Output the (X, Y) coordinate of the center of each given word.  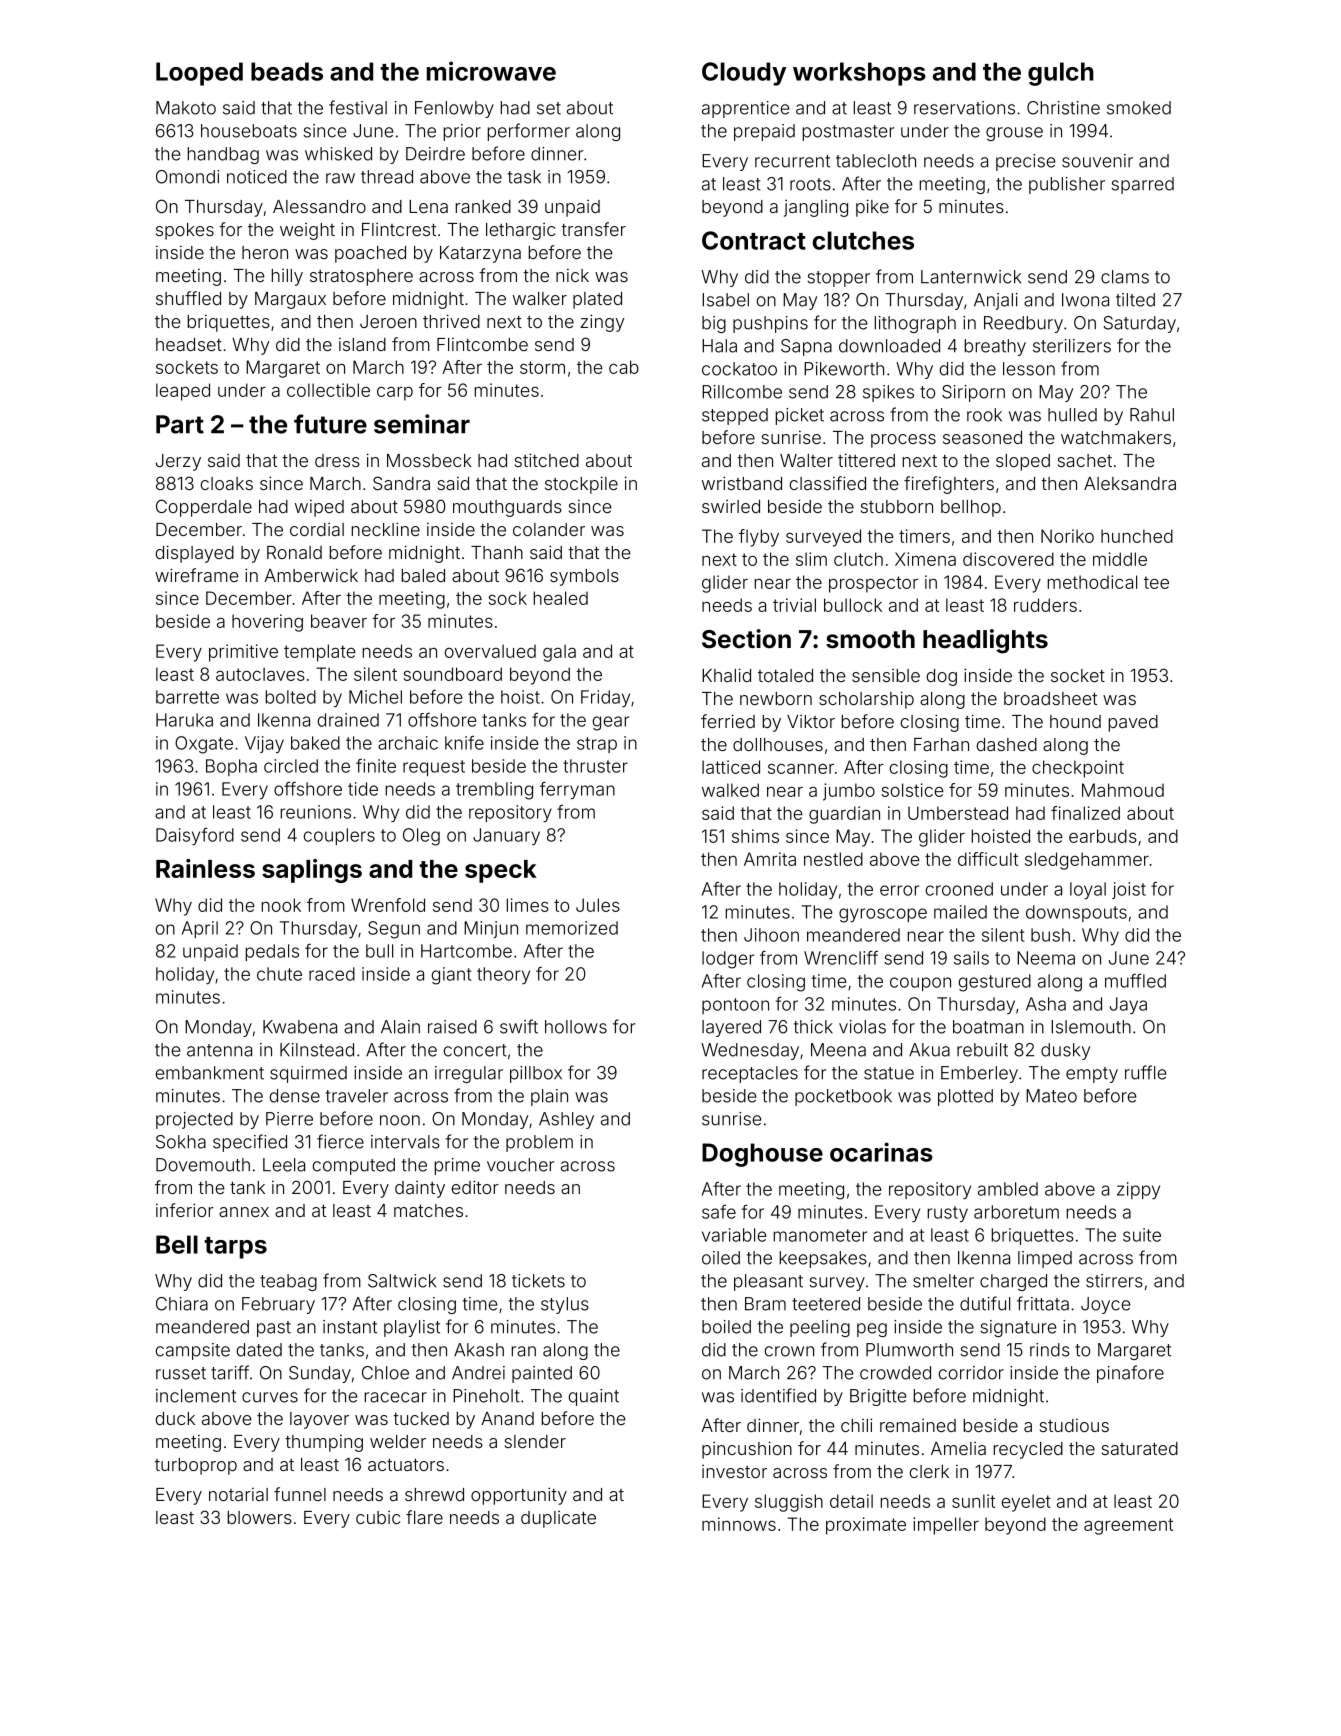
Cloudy (744, 74)
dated (259, 1350)
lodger (728, 960)
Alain (400, 1027)
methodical (1092, 582)
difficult (988, 859)
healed (561, 598)
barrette (187, 697)
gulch (1061, 74)
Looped (199, 74)
